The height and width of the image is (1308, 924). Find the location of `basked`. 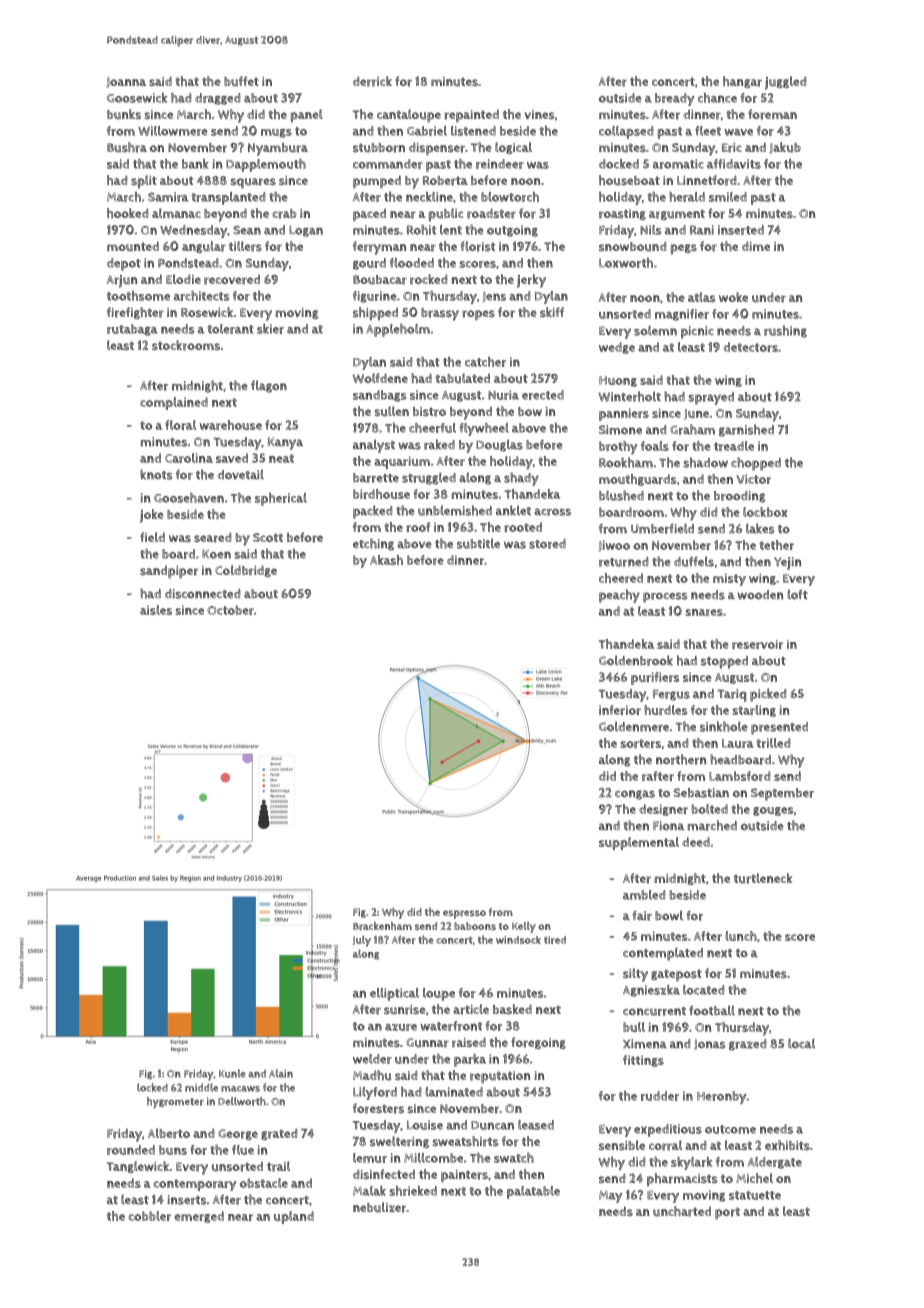

basked is located at coordinates (512, 1009).
